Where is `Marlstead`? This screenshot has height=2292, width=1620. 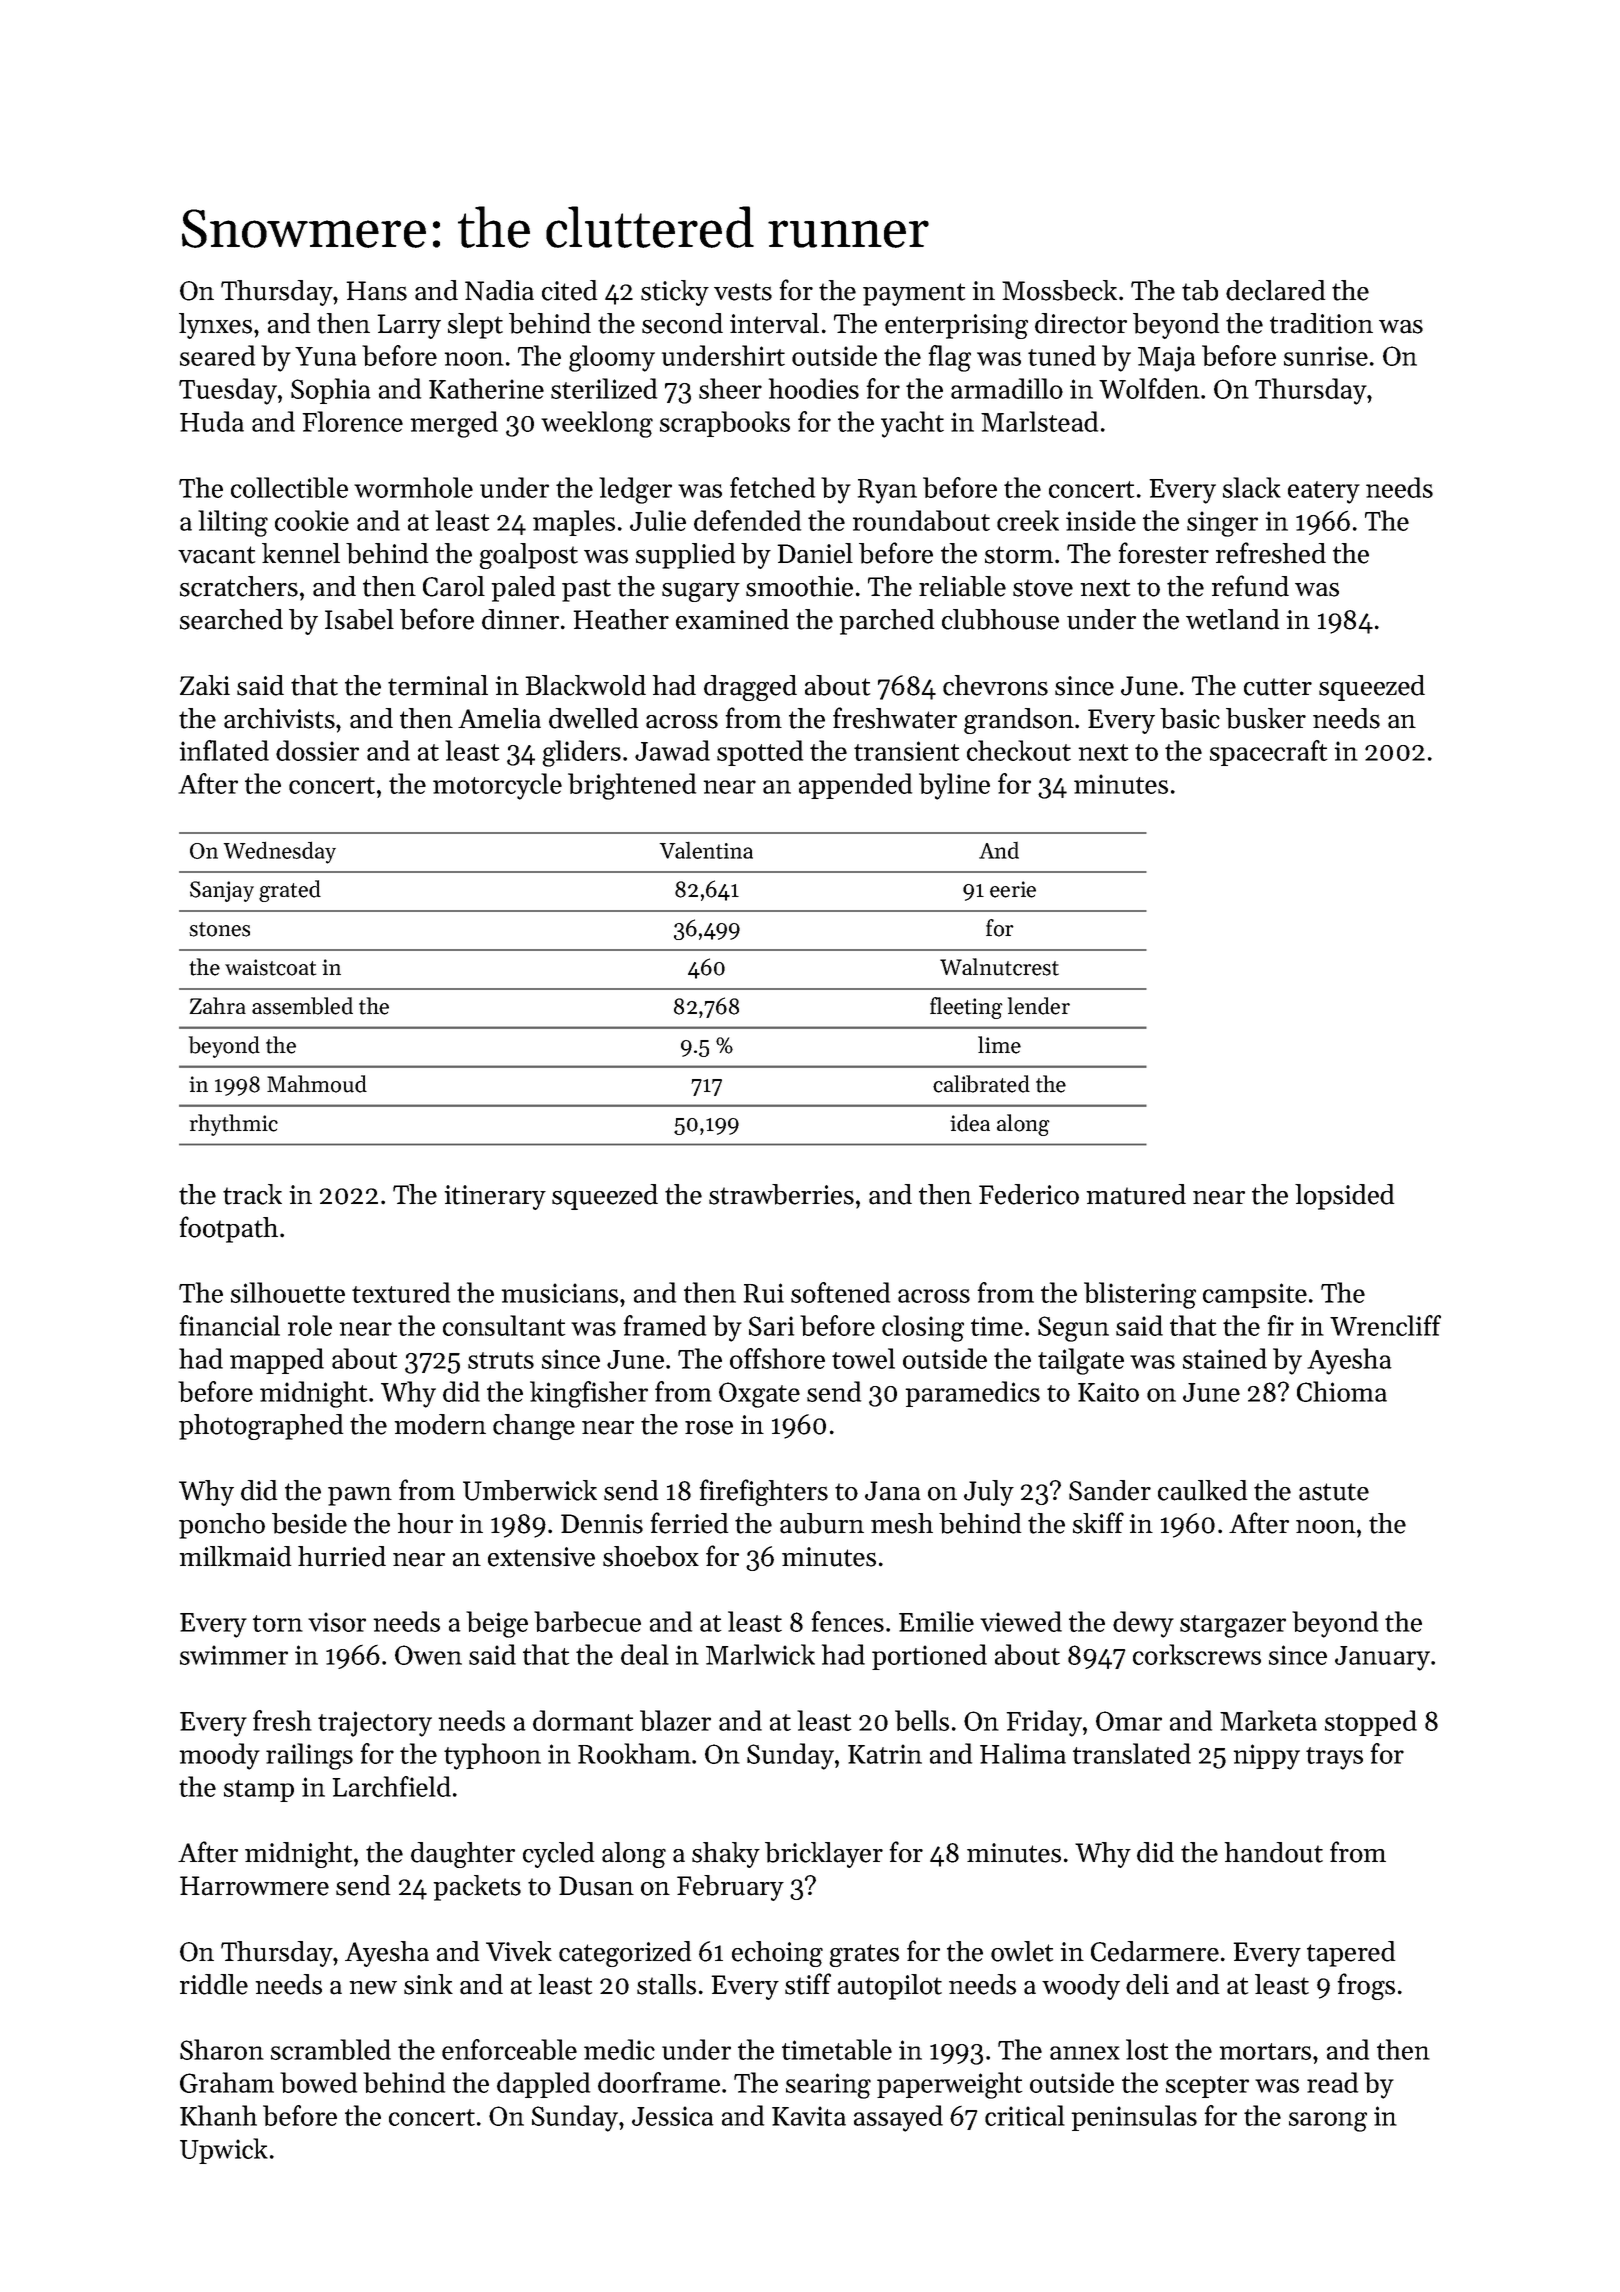
Marlstead is located at coordinates (1039, 421).
